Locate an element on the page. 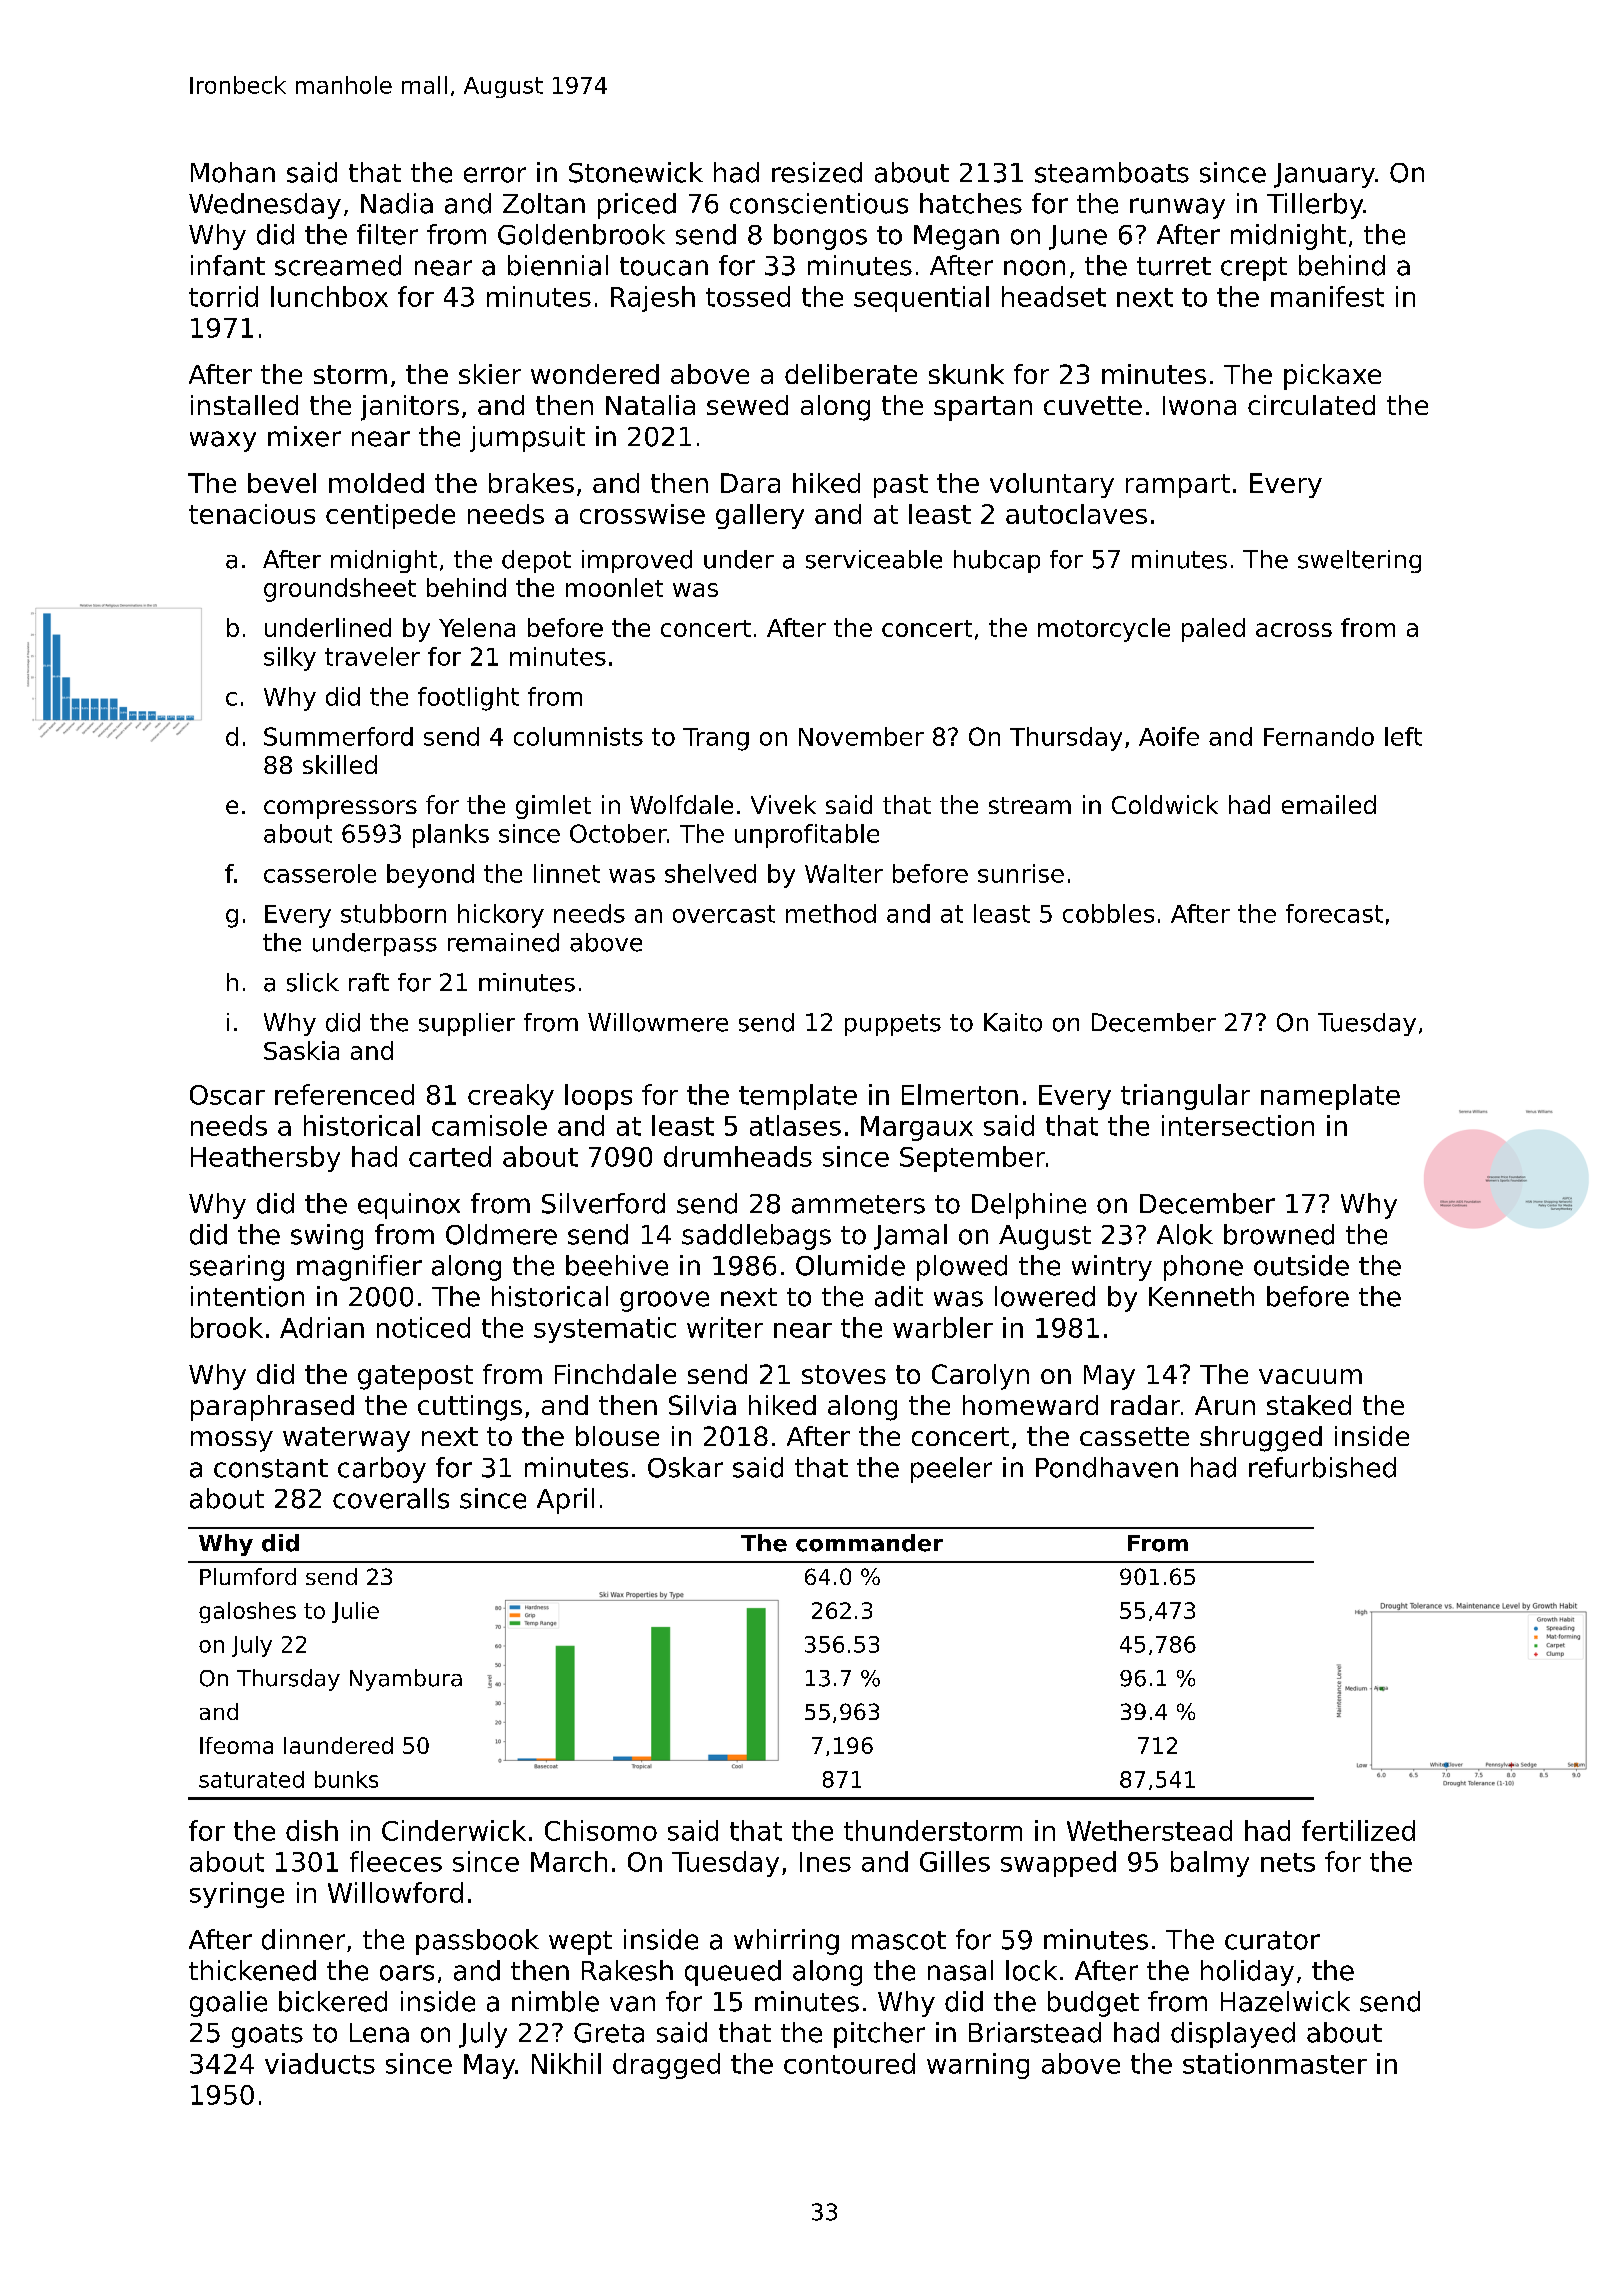  sewed is located at coordinates (747, 405).
